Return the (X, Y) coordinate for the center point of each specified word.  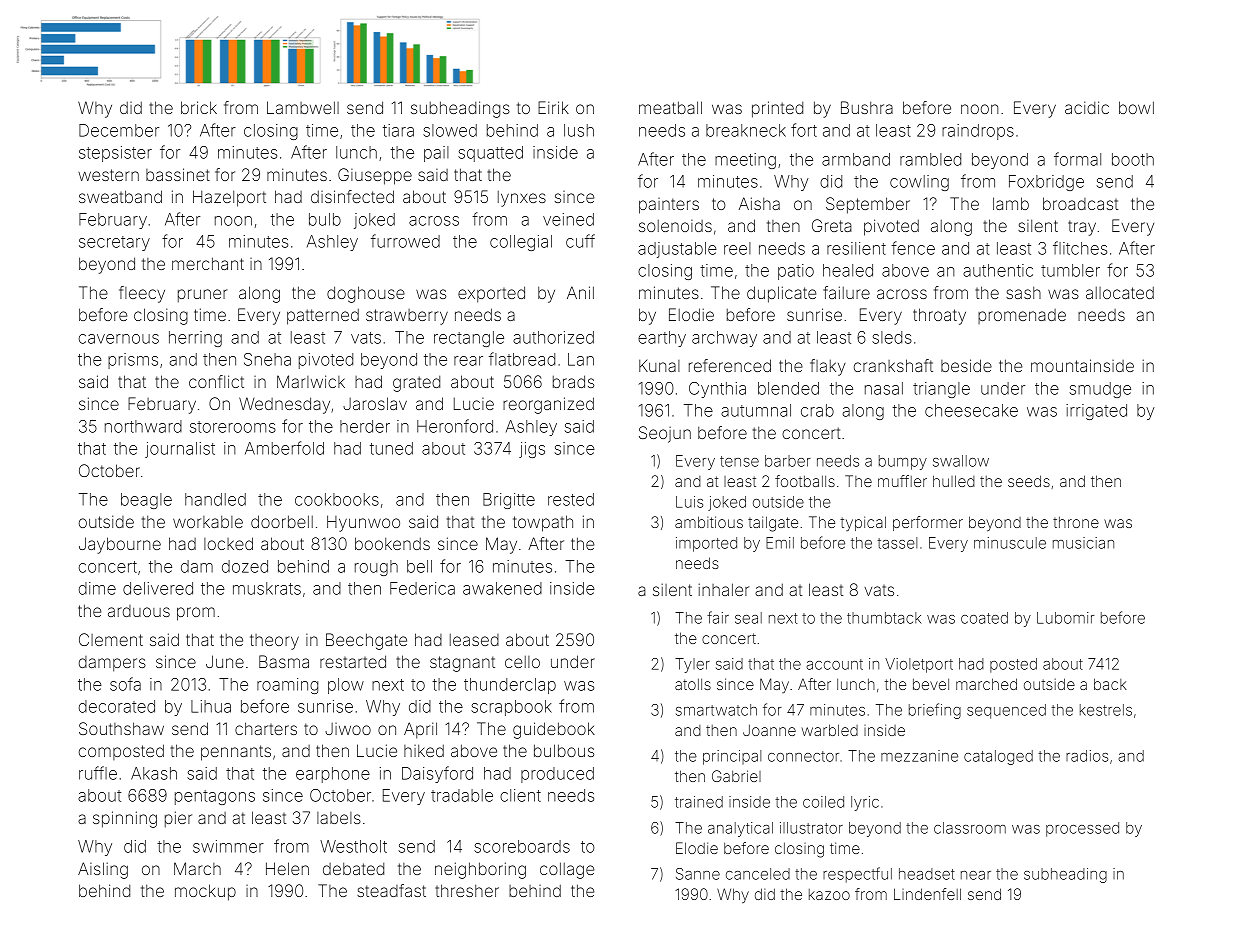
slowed (450, 130)
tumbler (1070, 270)
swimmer (228, 846)
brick (199, 107)
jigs (532, 450)
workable (208, 521)
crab (817, 410)
